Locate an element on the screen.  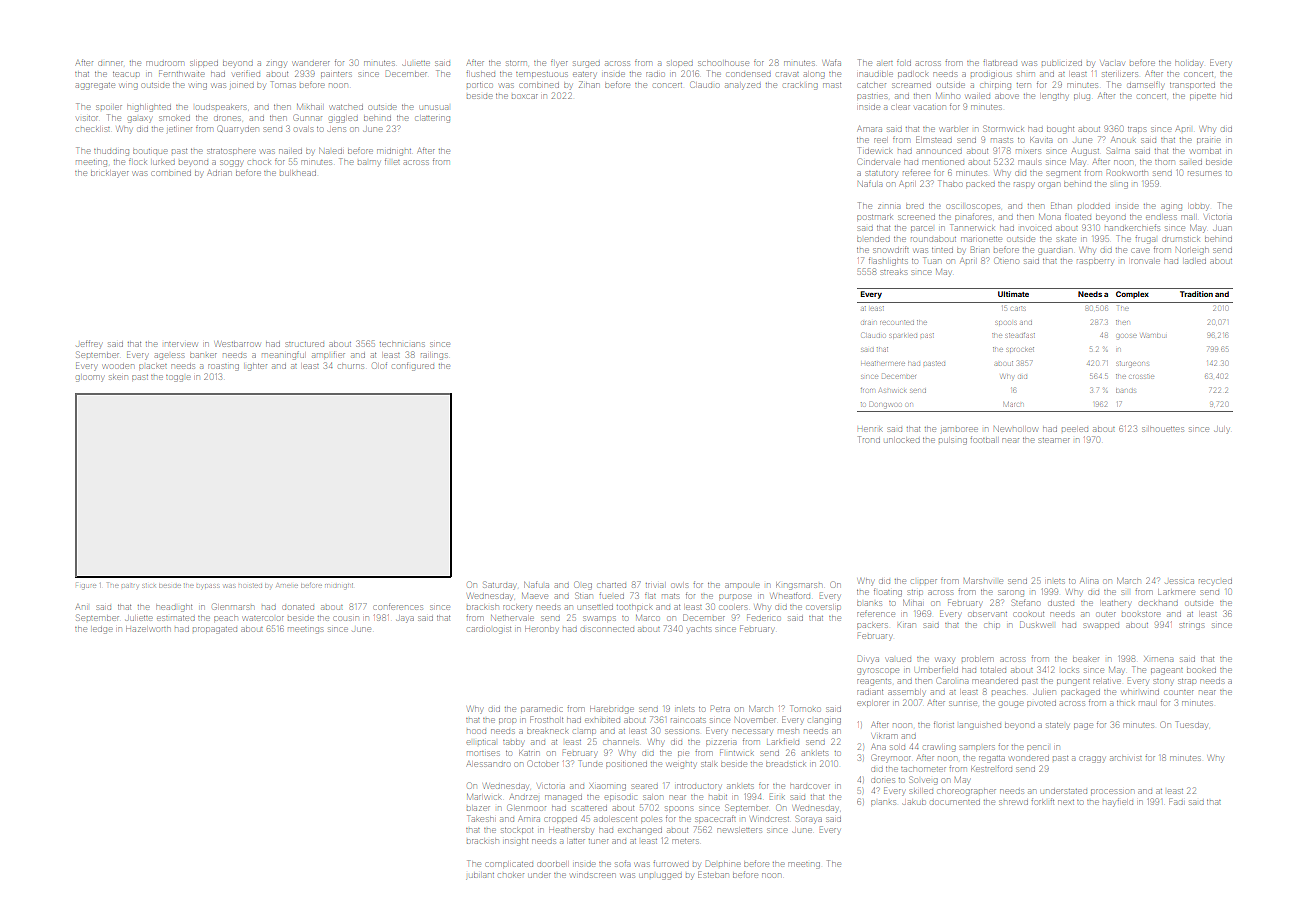
statutory is located at coordinates (882, 174).
